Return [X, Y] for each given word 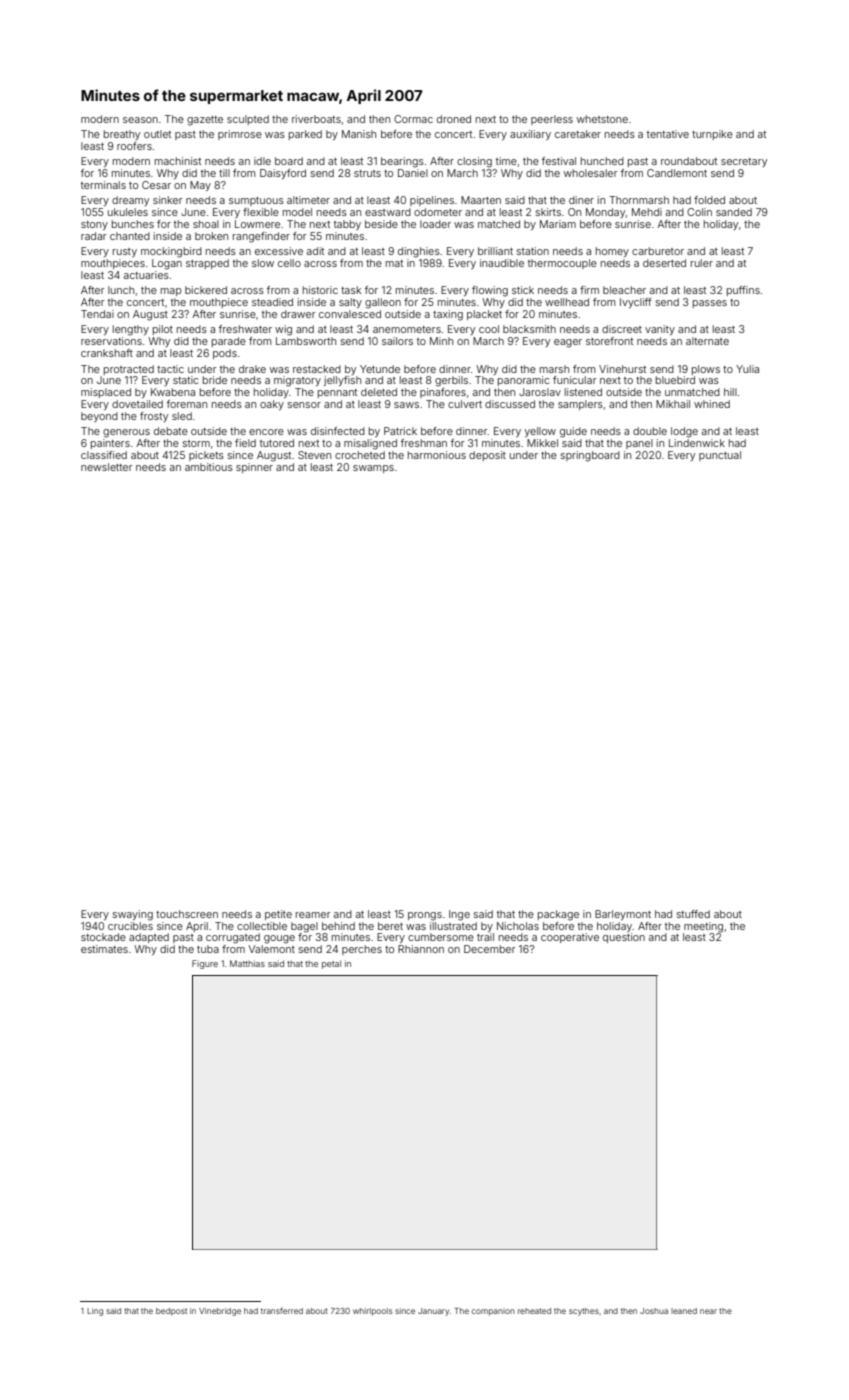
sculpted [248, 120]
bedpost [171, 1312]
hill [730, 392]
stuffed [693, 914]
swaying [133, 915]
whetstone [602, 119]
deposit [487, 456]
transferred [282, 1310]
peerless [552, 120]
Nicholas [518, 926]
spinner [254, 468]
